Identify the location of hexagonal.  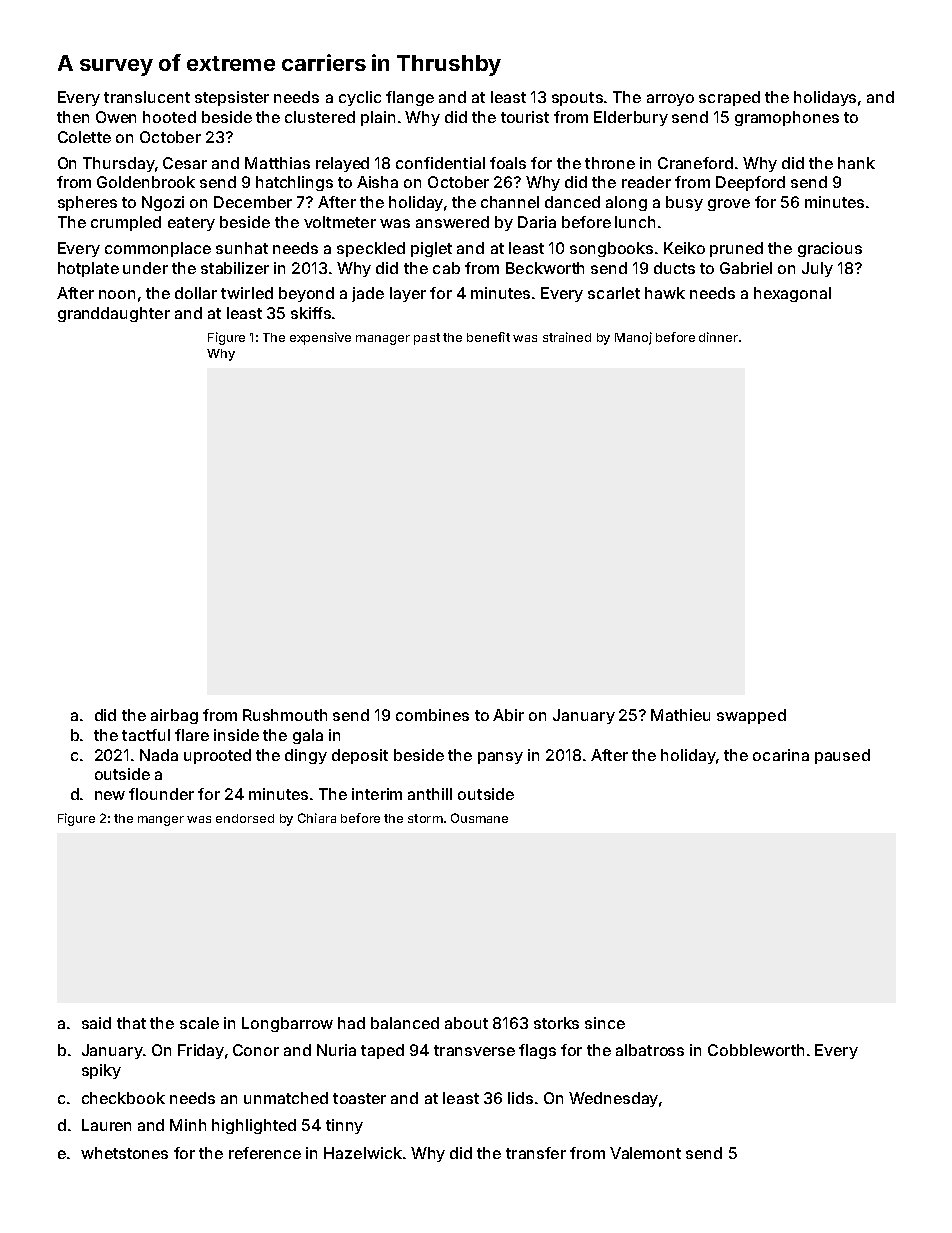
(792, 294).
